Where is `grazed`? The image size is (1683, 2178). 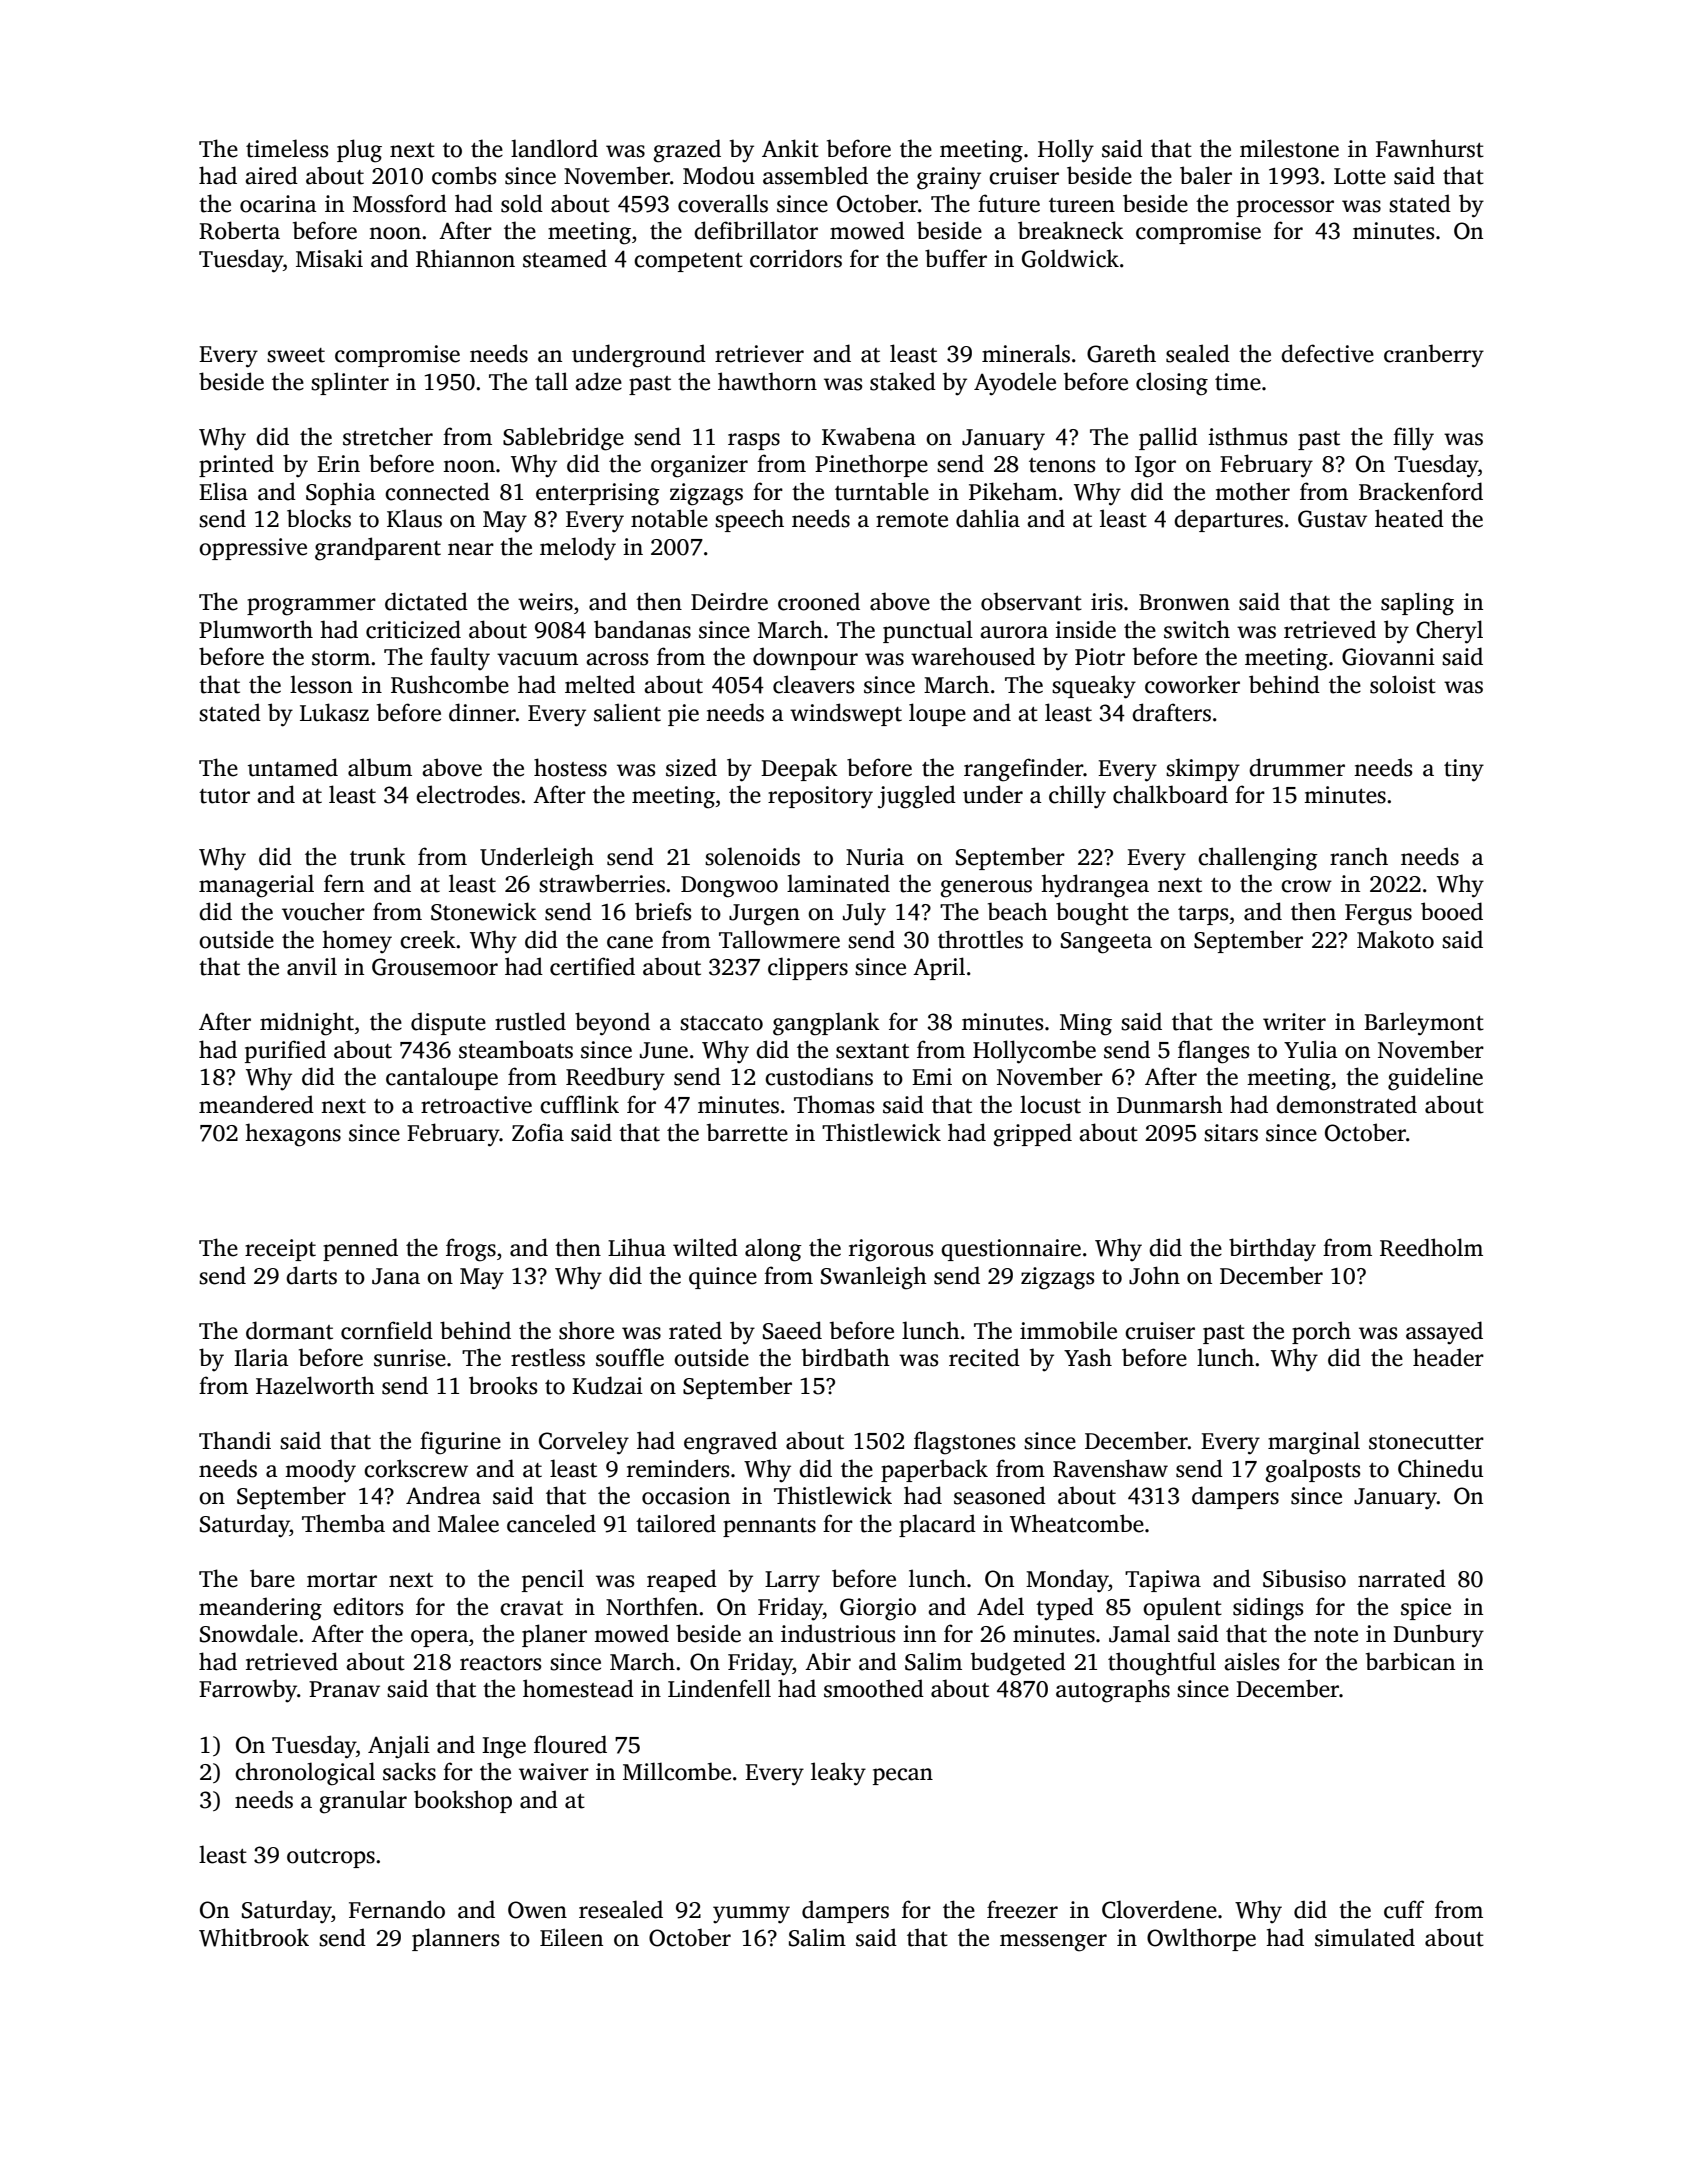
grazed is located at coordinates (687, 151).
